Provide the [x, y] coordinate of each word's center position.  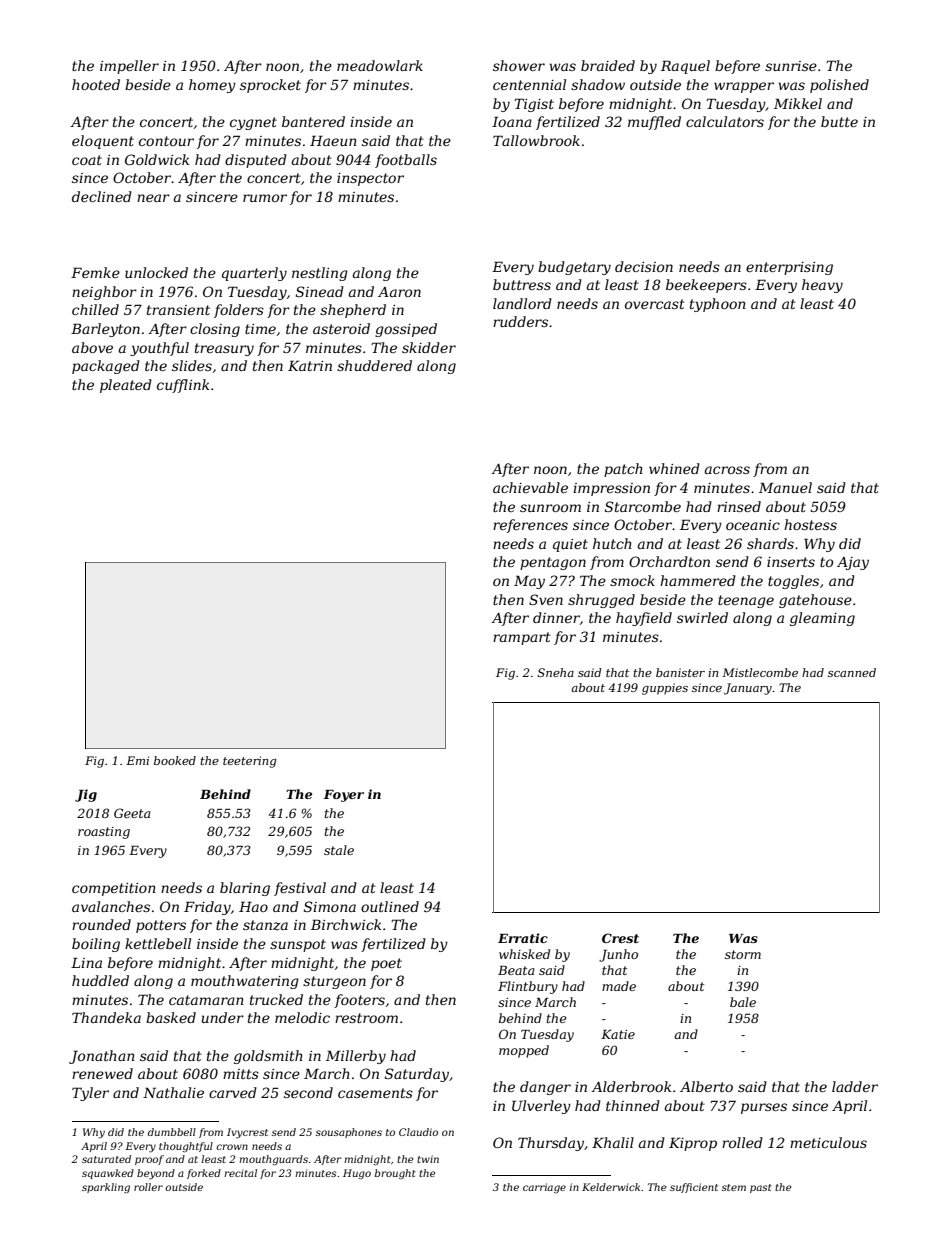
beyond [156, 1174]
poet [386, 964]
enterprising [789, 268]
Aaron [399, 292]
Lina [86, 962]
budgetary [574, 268]
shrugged [601, 601]
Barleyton [105, 330]
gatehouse [815, 601]
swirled [702, 617]
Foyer [344, 796]
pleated [126, 386]
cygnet [253, 123]
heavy [822, 286]
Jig [86, 795]
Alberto [706, 1086]
